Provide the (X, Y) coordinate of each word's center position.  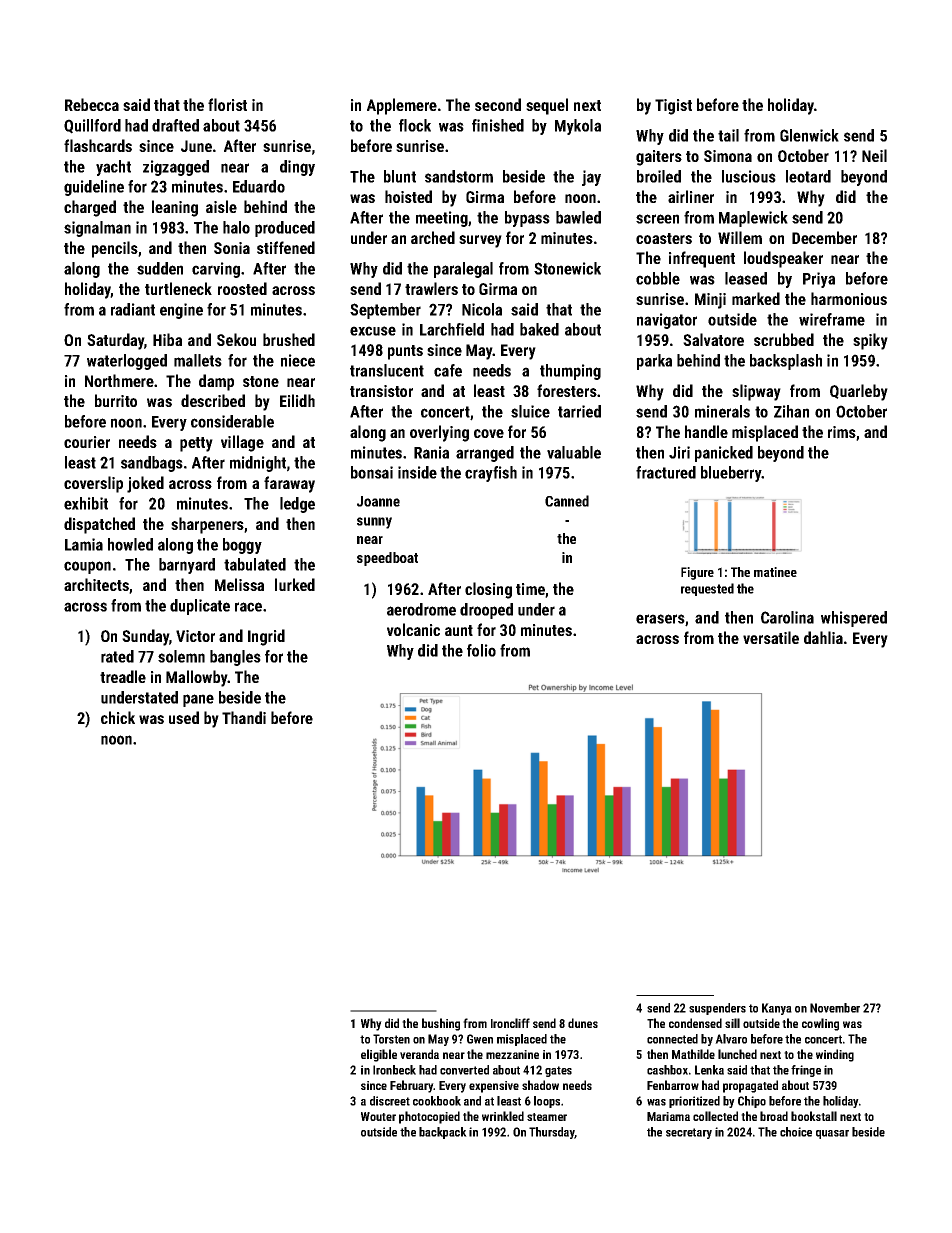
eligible (379, 1055)
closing (488, 590)
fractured (666, 472)
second (498, 104)
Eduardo (259, 186)
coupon (87, 567)
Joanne (378, 501)
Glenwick (809, 135)
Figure (697, 573)
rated (117, 656)
